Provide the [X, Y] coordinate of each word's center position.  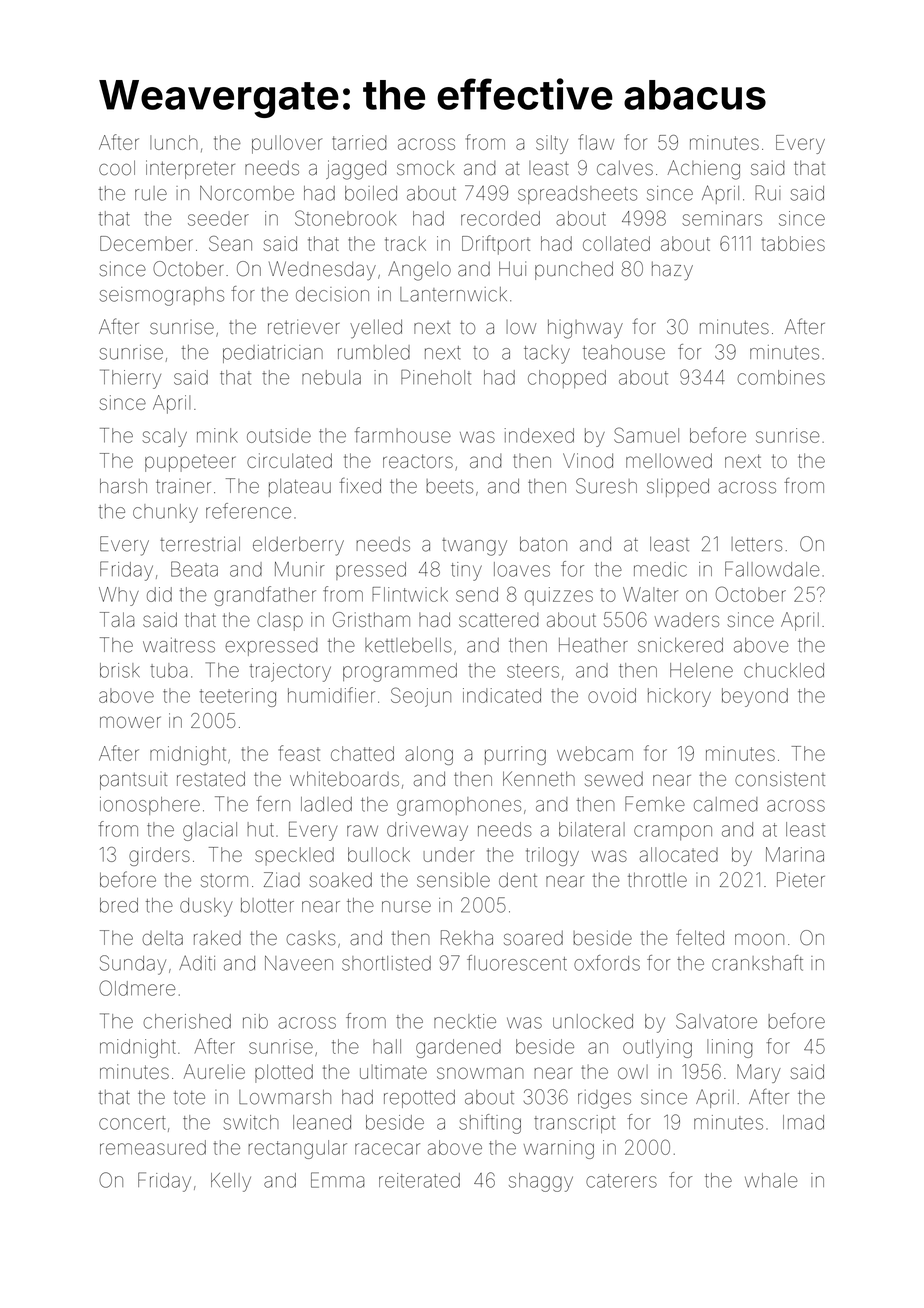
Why [119, 596]
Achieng [704, 170]
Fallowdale [772, 569]
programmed [400, 672]
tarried [359, 142]
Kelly [231, 1182]
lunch [174, 142]
